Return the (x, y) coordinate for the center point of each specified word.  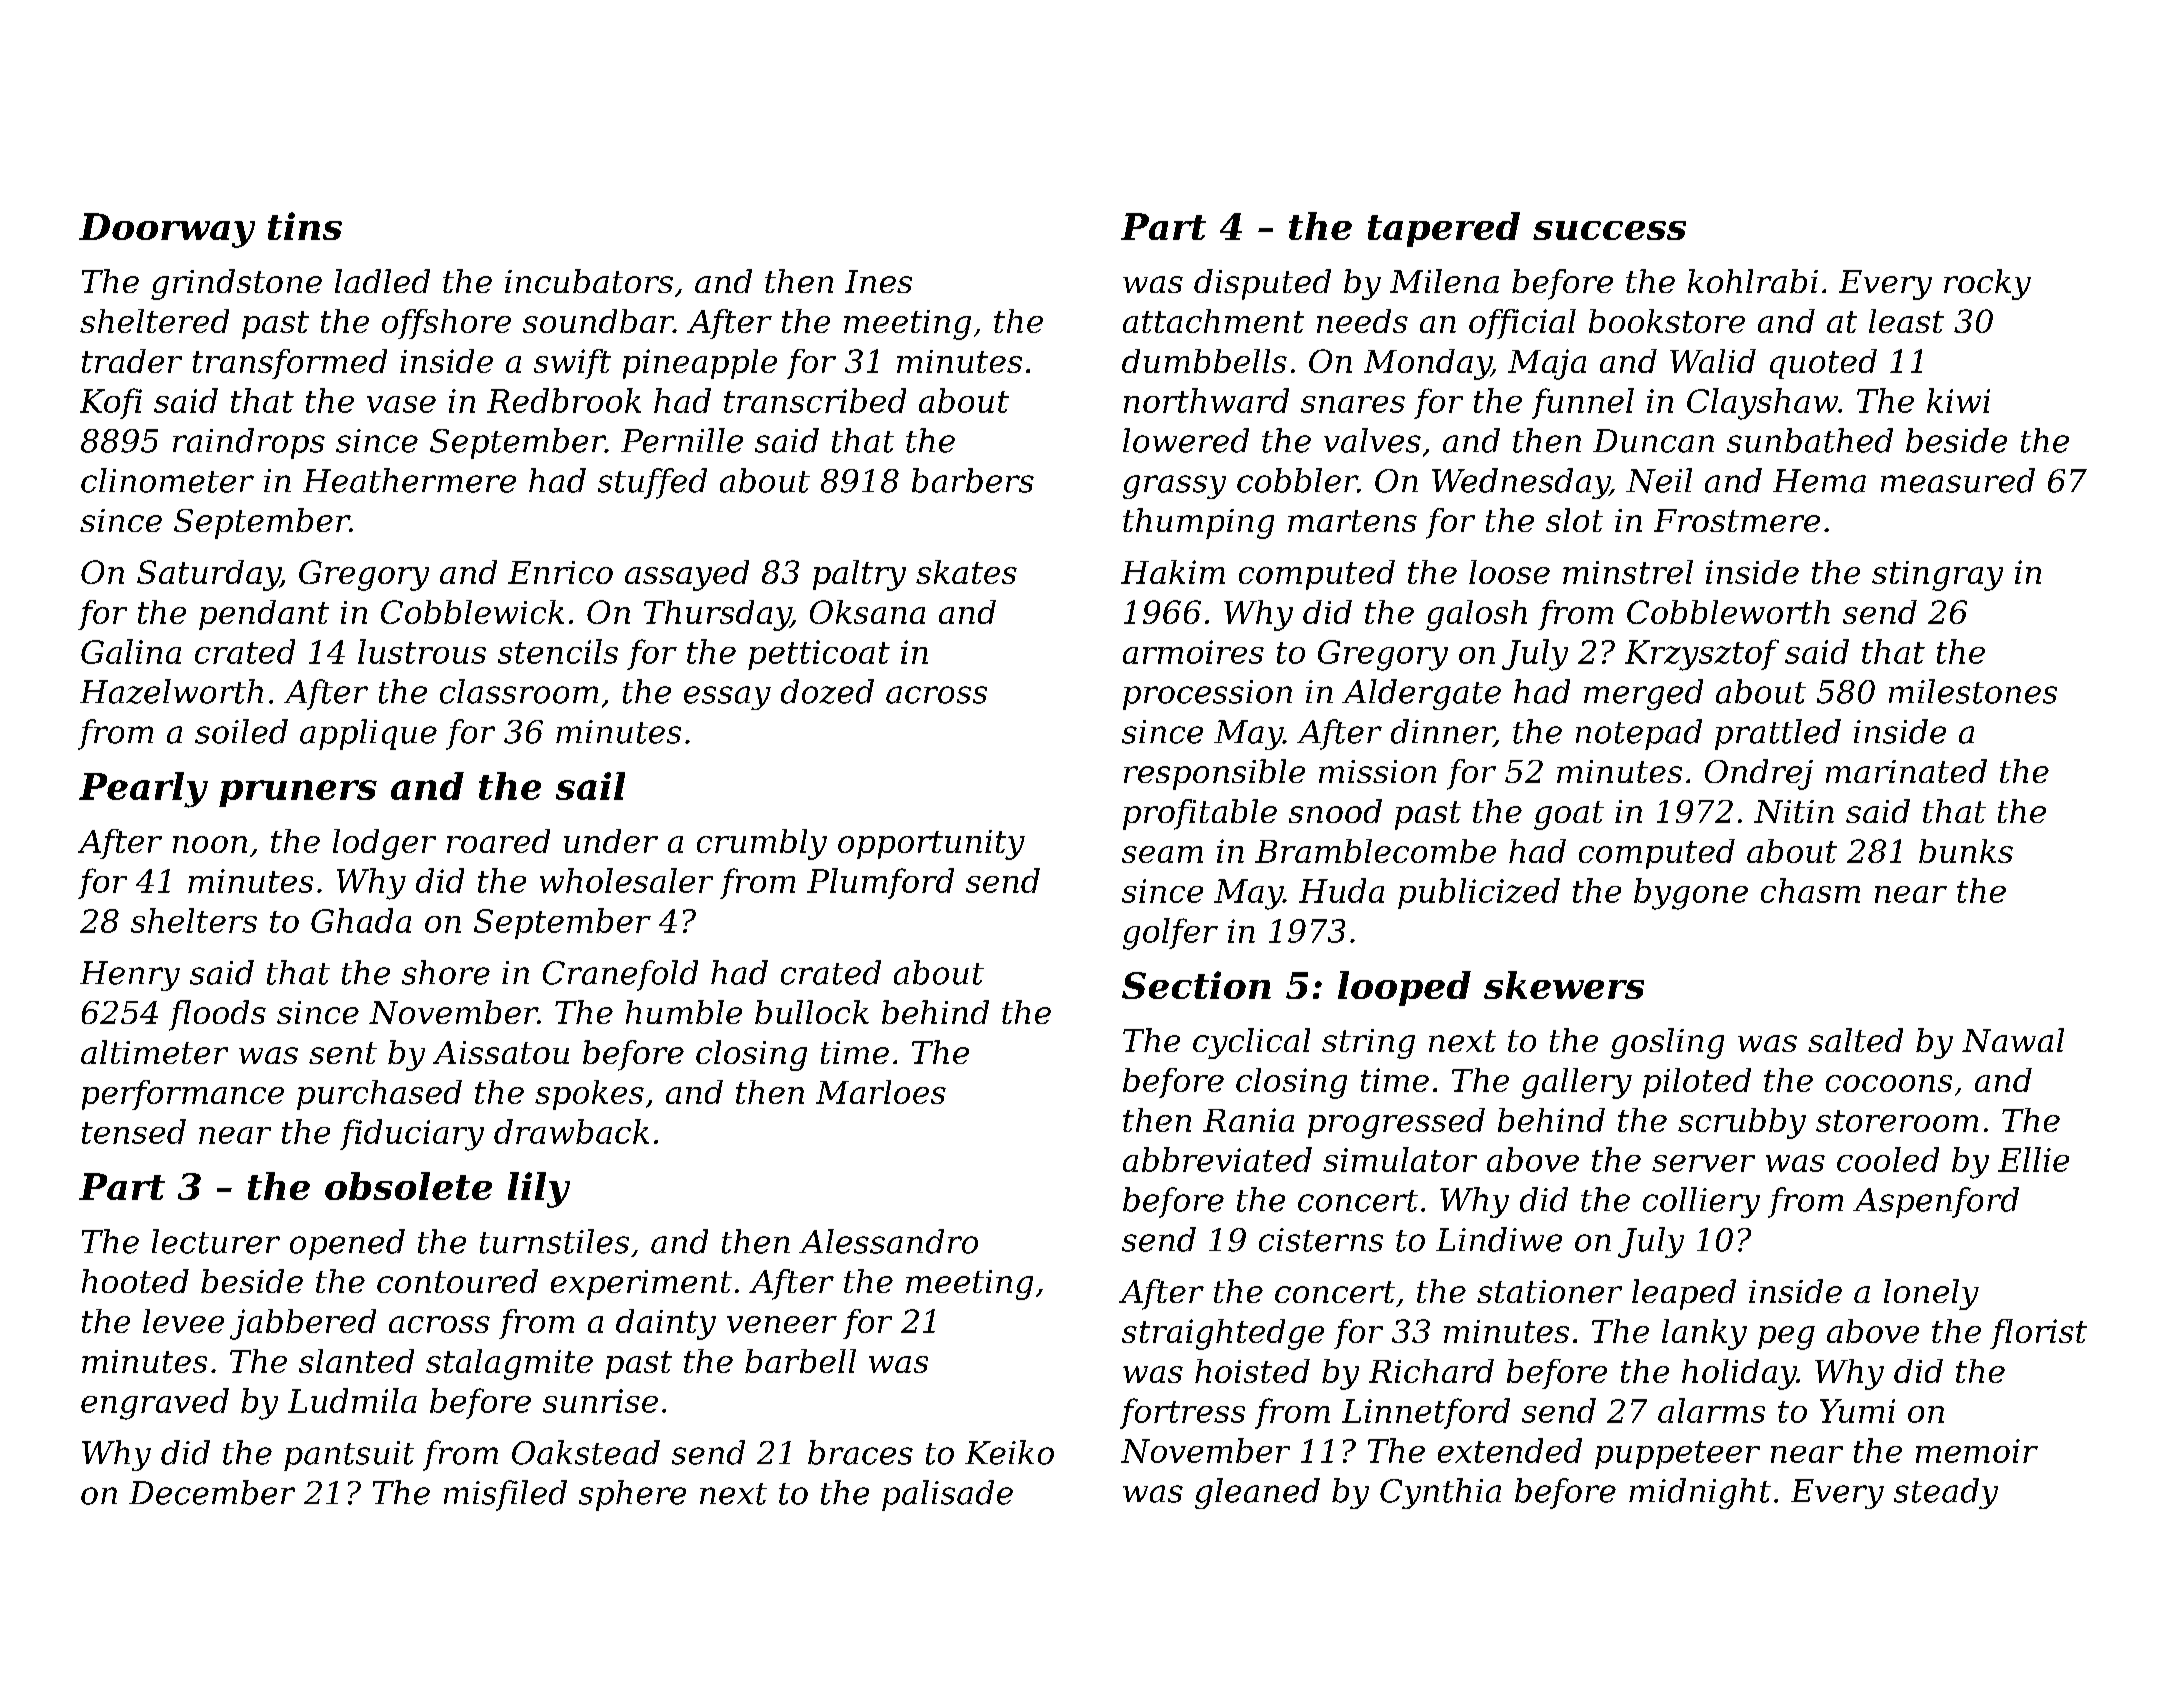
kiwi (1958, 400)
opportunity (931, 845)
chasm (1810, 890)
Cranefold (620, 975)
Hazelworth (171, 691)
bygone (1691, 894)
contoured (457, 1281)
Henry (130, 976)
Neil (1659, 480)
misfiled (505, 1495)
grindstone (236, 284)
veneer (782, 1324)
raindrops (249, 443)
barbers (973, 480)
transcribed (815, 400)
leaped (1684, 1294)
